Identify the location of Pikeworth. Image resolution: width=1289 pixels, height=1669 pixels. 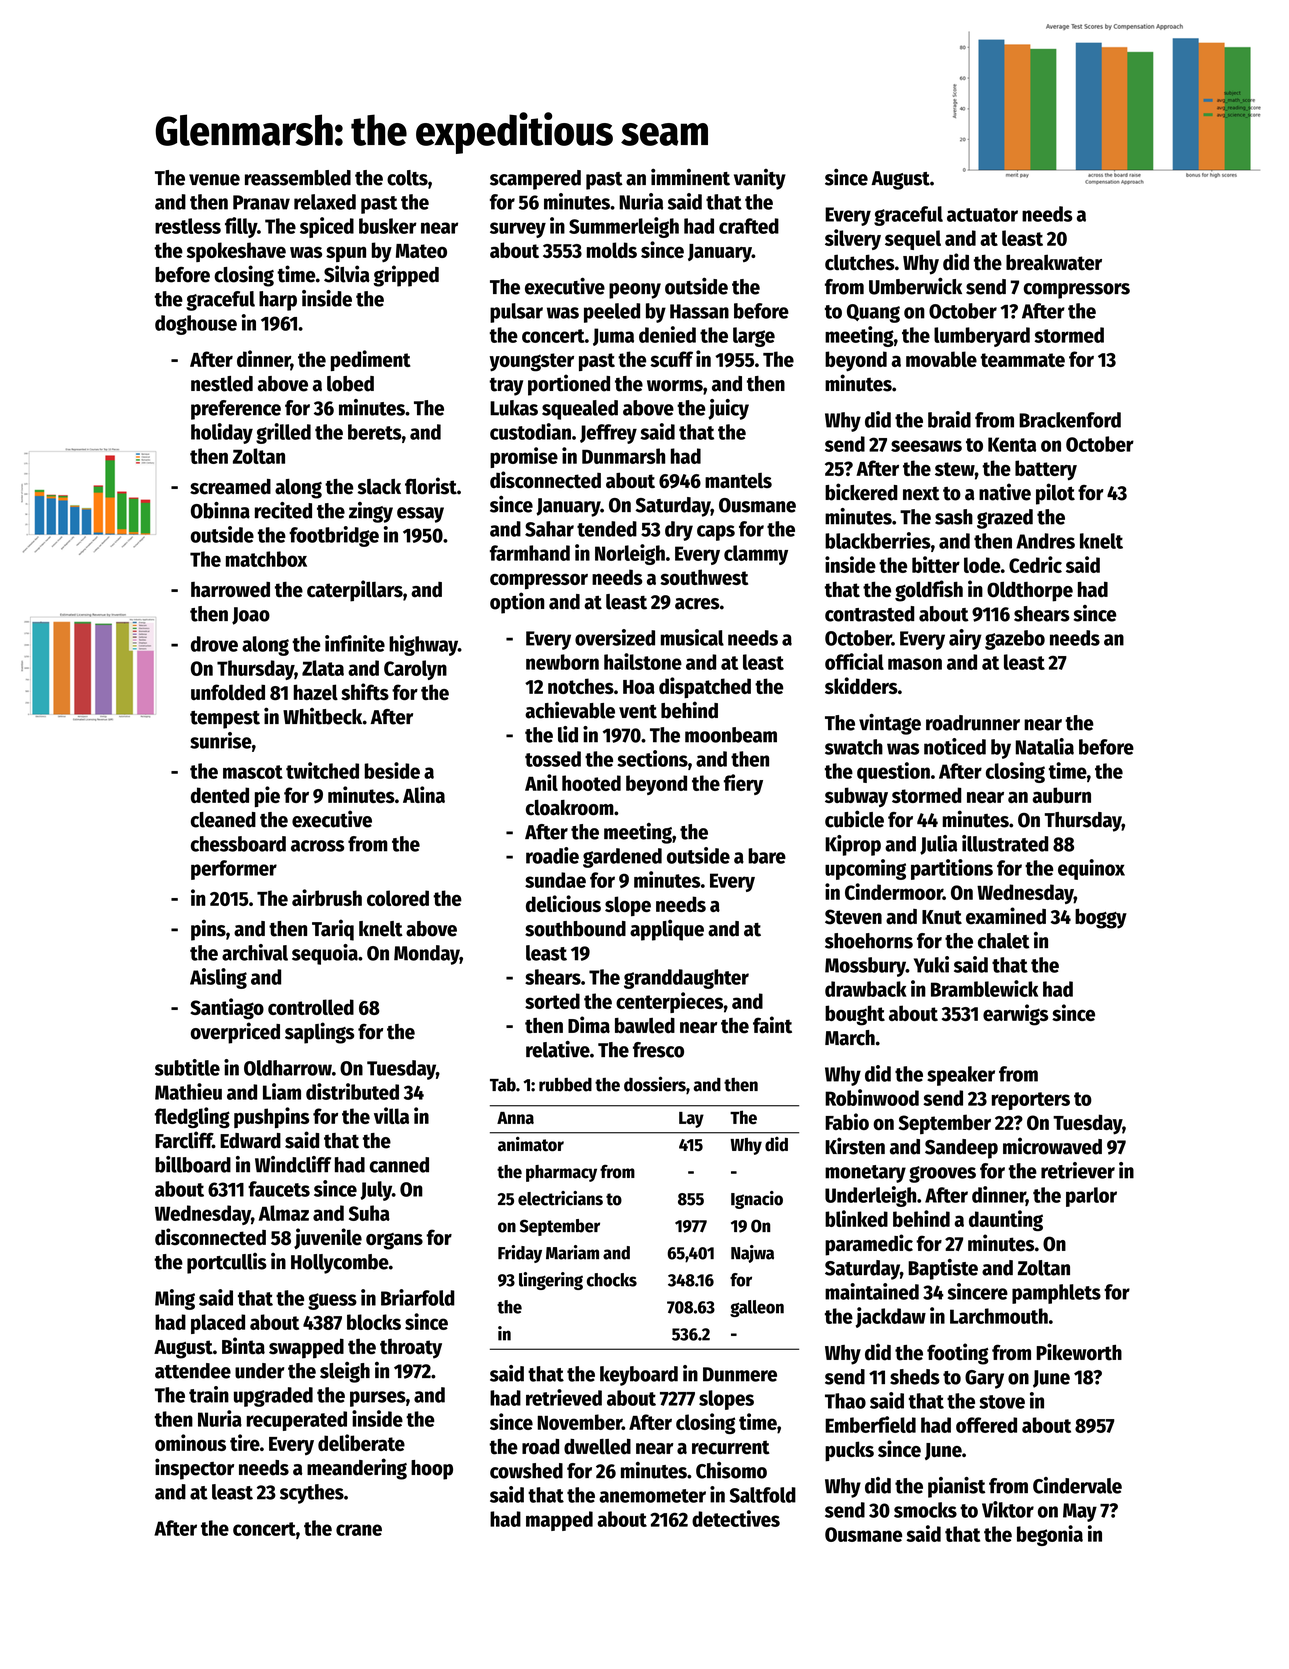
(1079, 1352).
